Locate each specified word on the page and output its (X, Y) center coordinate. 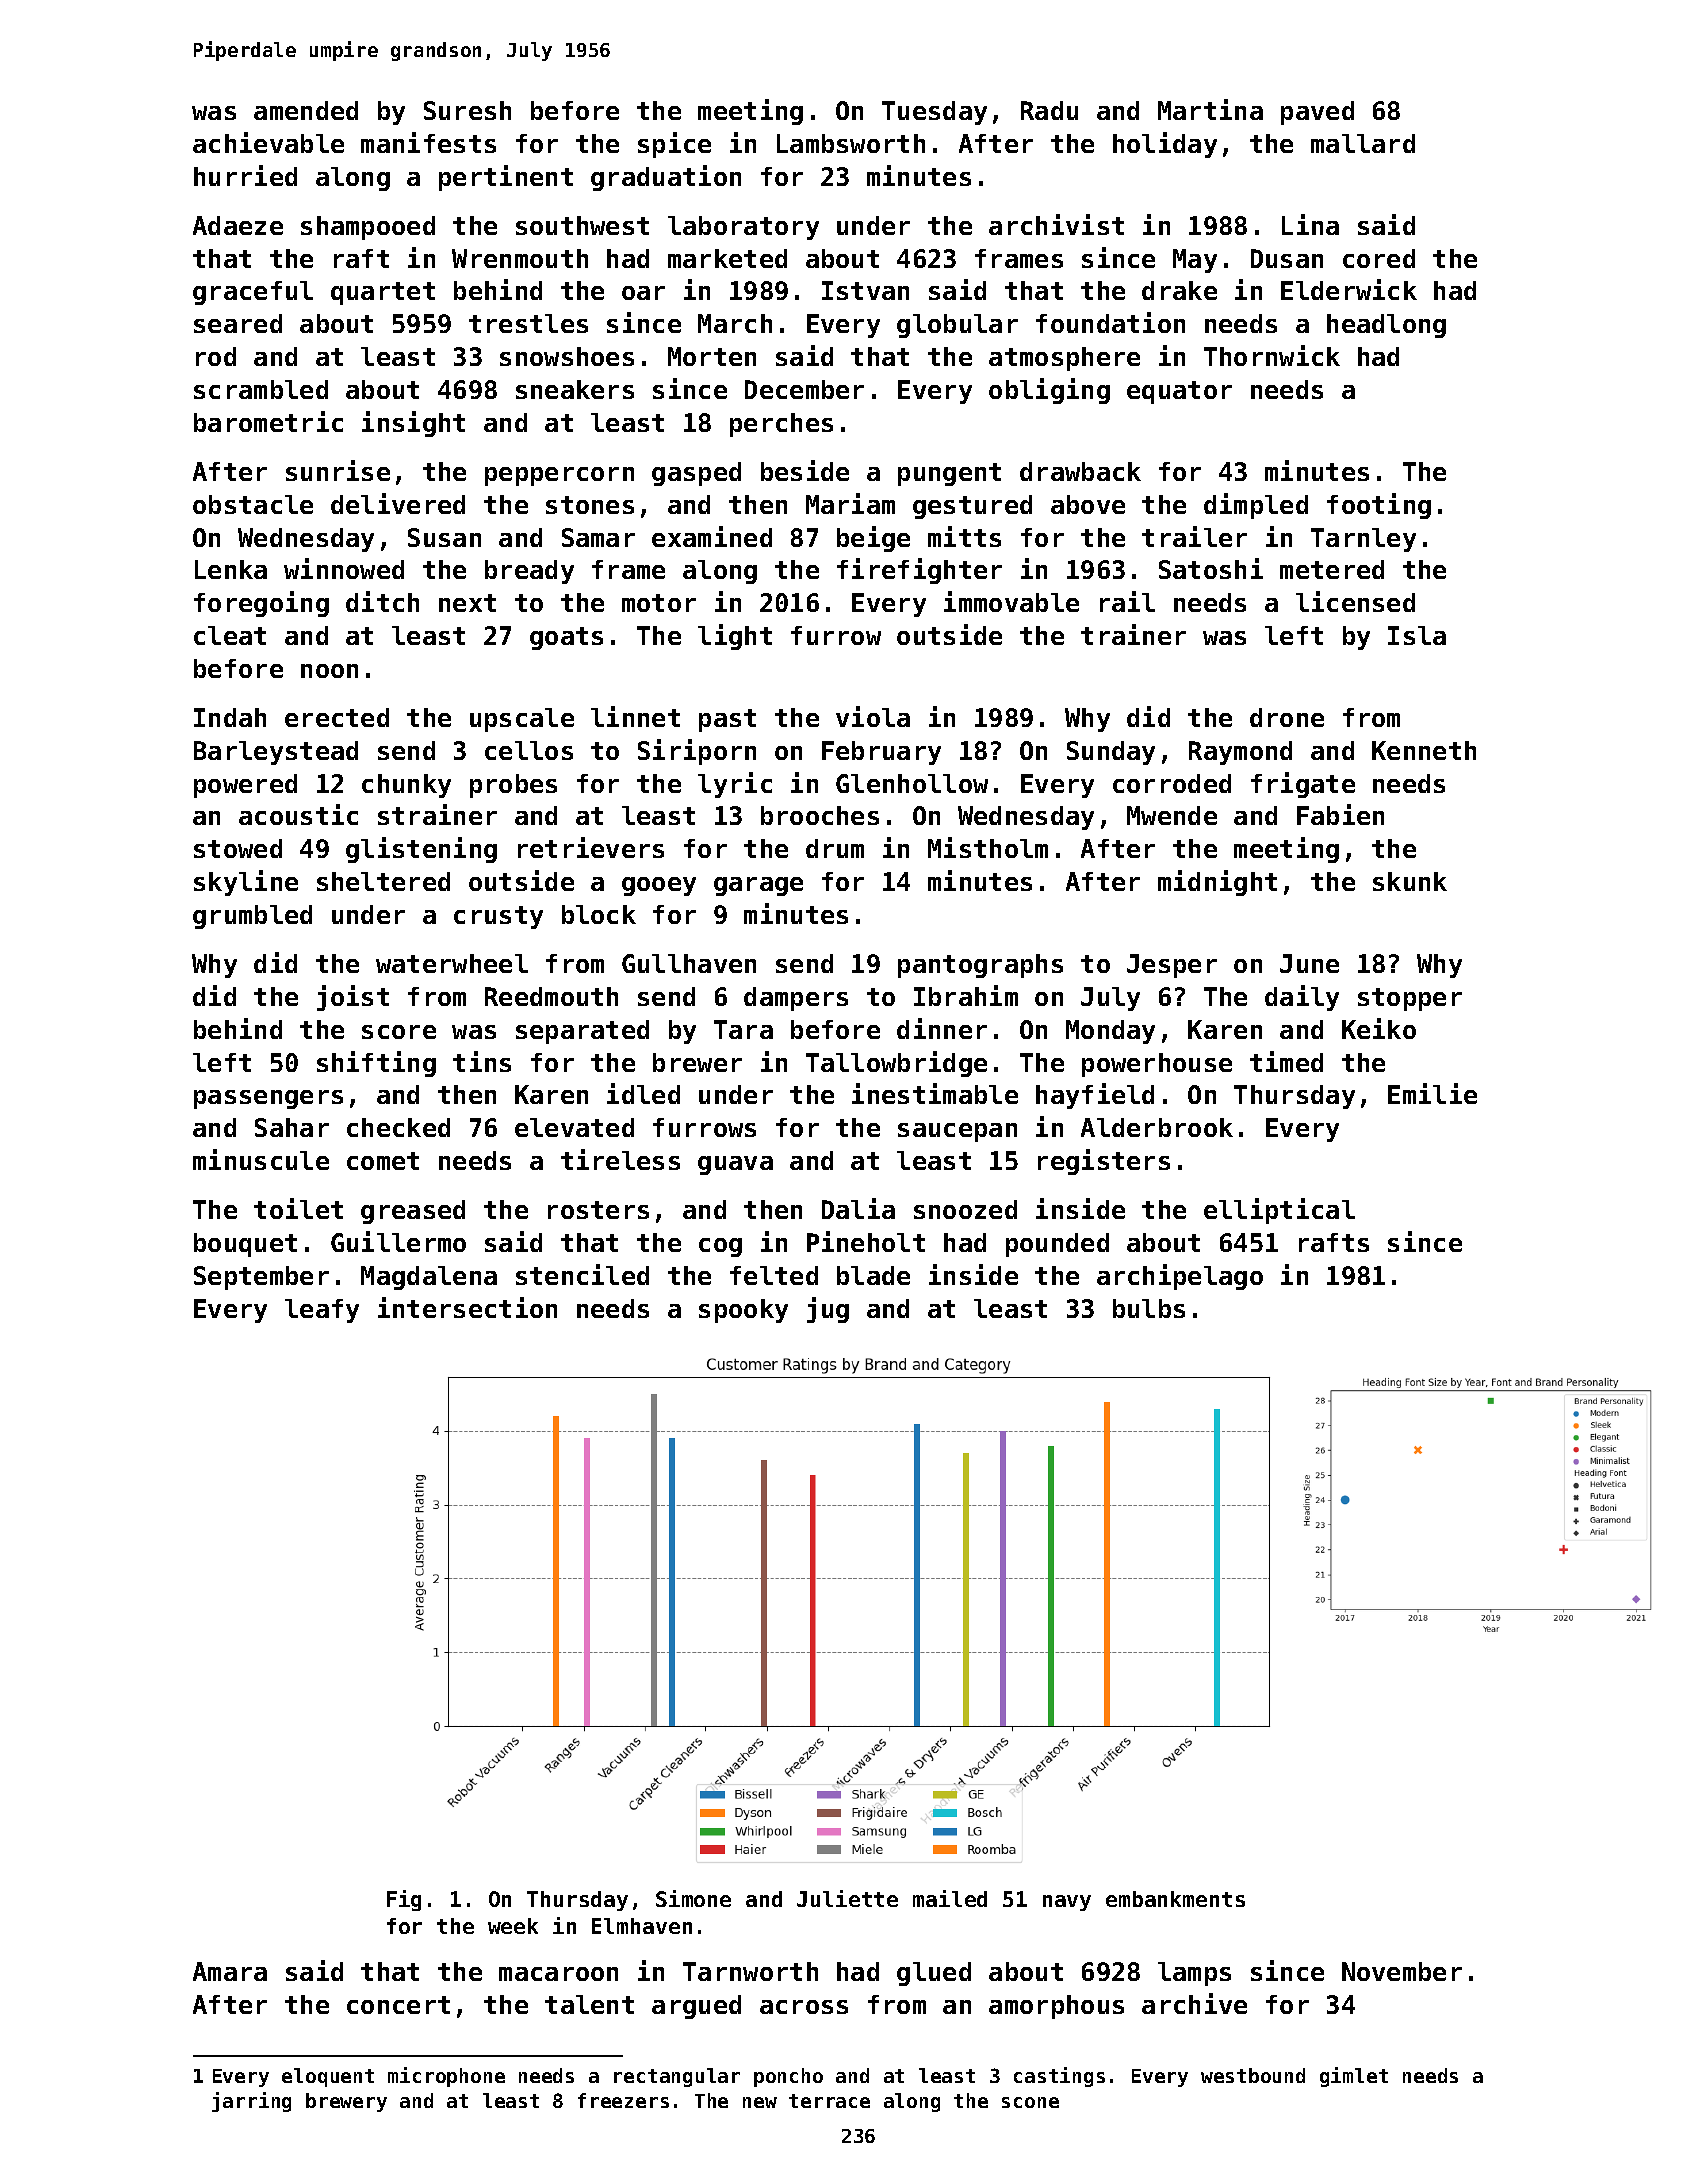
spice (674, 145)
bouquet (245, 1245)
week (513, 1926)
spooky (743, 1311)
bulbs (1149, 1308)
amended (306, 110)
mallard (1363, 143)
